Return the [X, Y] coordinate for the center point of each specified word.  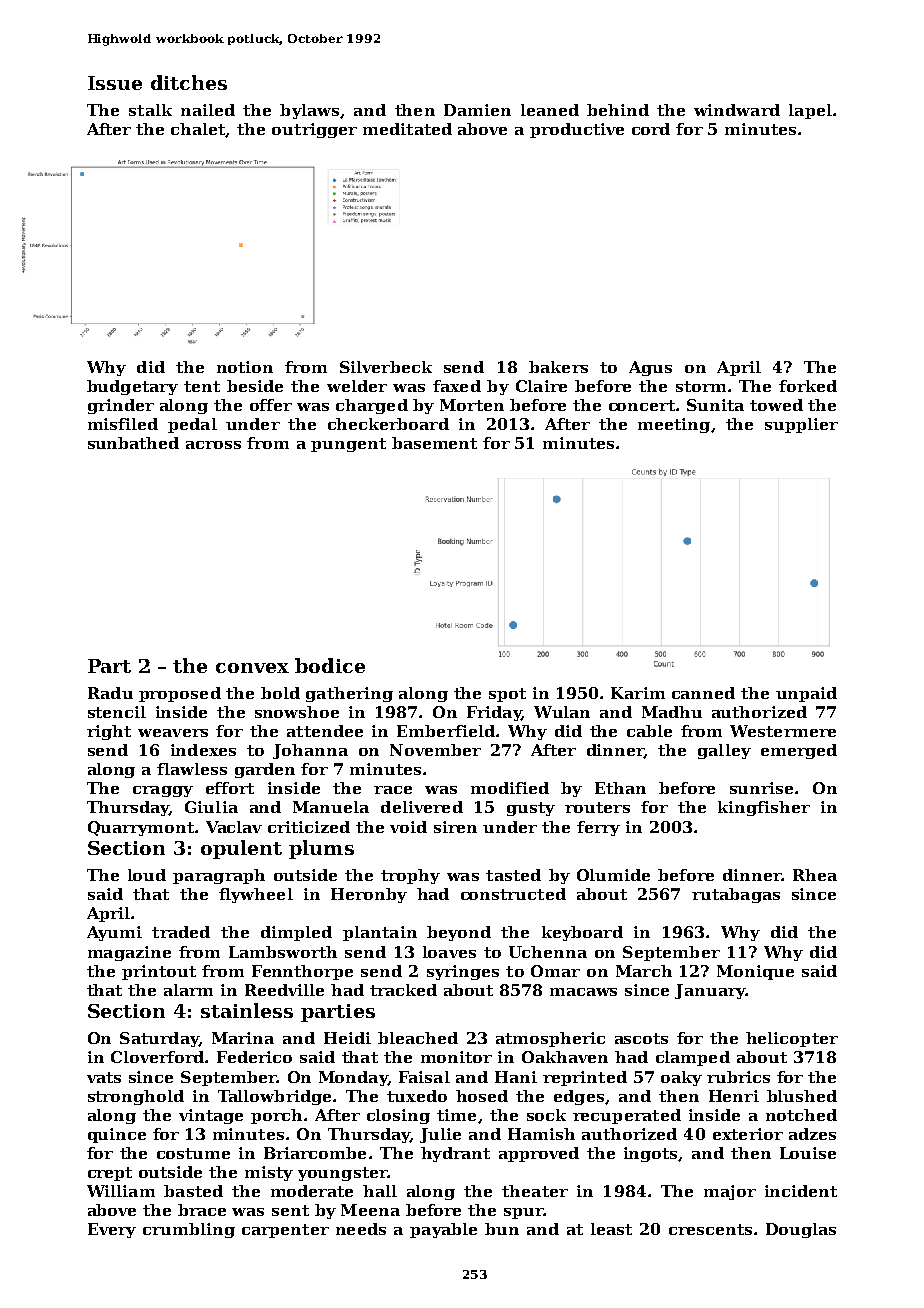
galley [724, 751]
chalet [199, 130]
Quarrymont [141, 828]
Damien [477, 110]
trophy [410, 876]
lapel [810, 111]
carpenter [285, 1231]
